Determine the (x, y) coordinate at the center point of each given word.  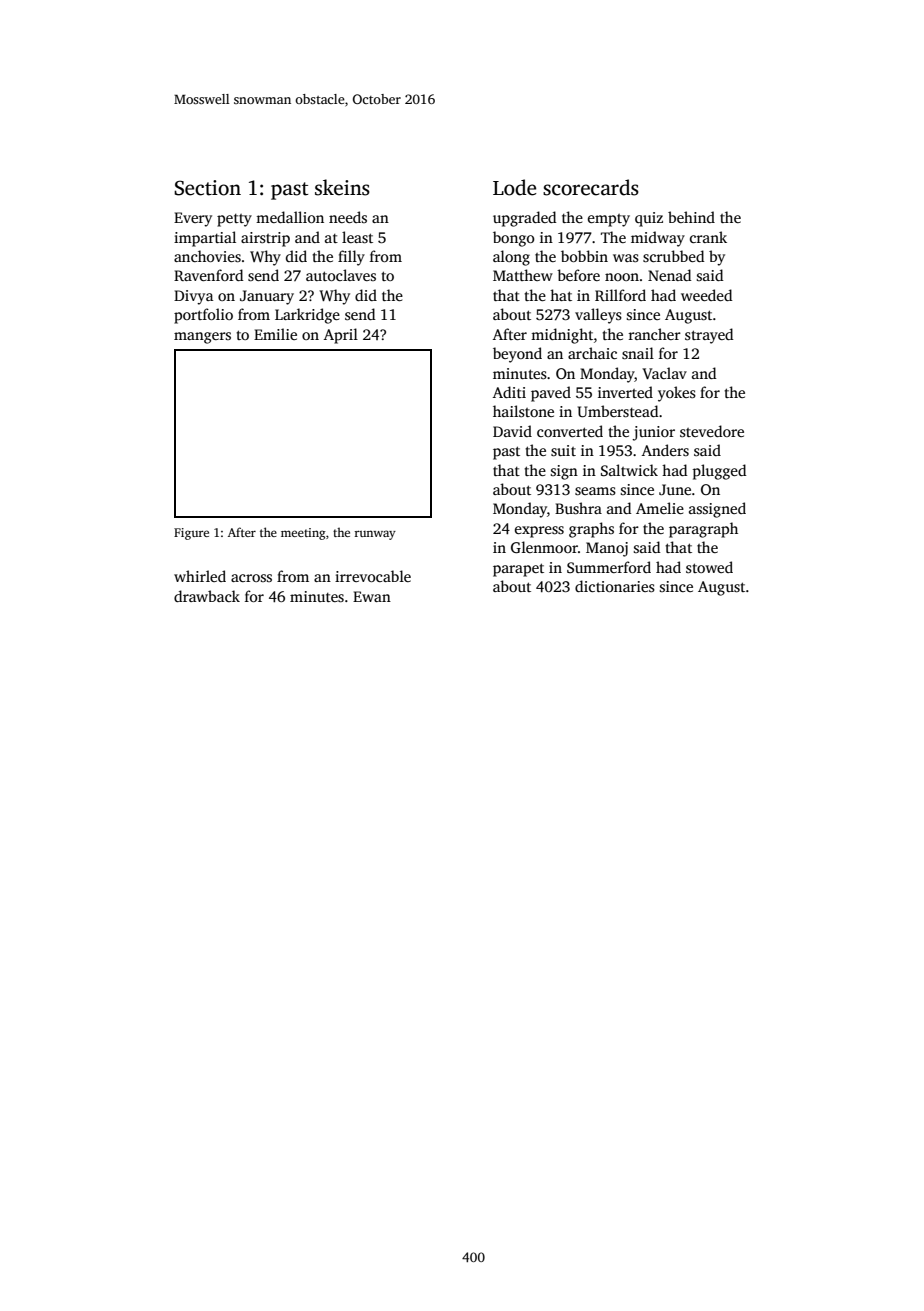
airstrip (265, 239)
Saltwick (629, 470)
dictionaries (615, 586)
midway (658, 239)
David (512, 431)
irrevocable (373, 576)
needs (348, 217)
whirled (200, 576)
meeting (303, 534)
